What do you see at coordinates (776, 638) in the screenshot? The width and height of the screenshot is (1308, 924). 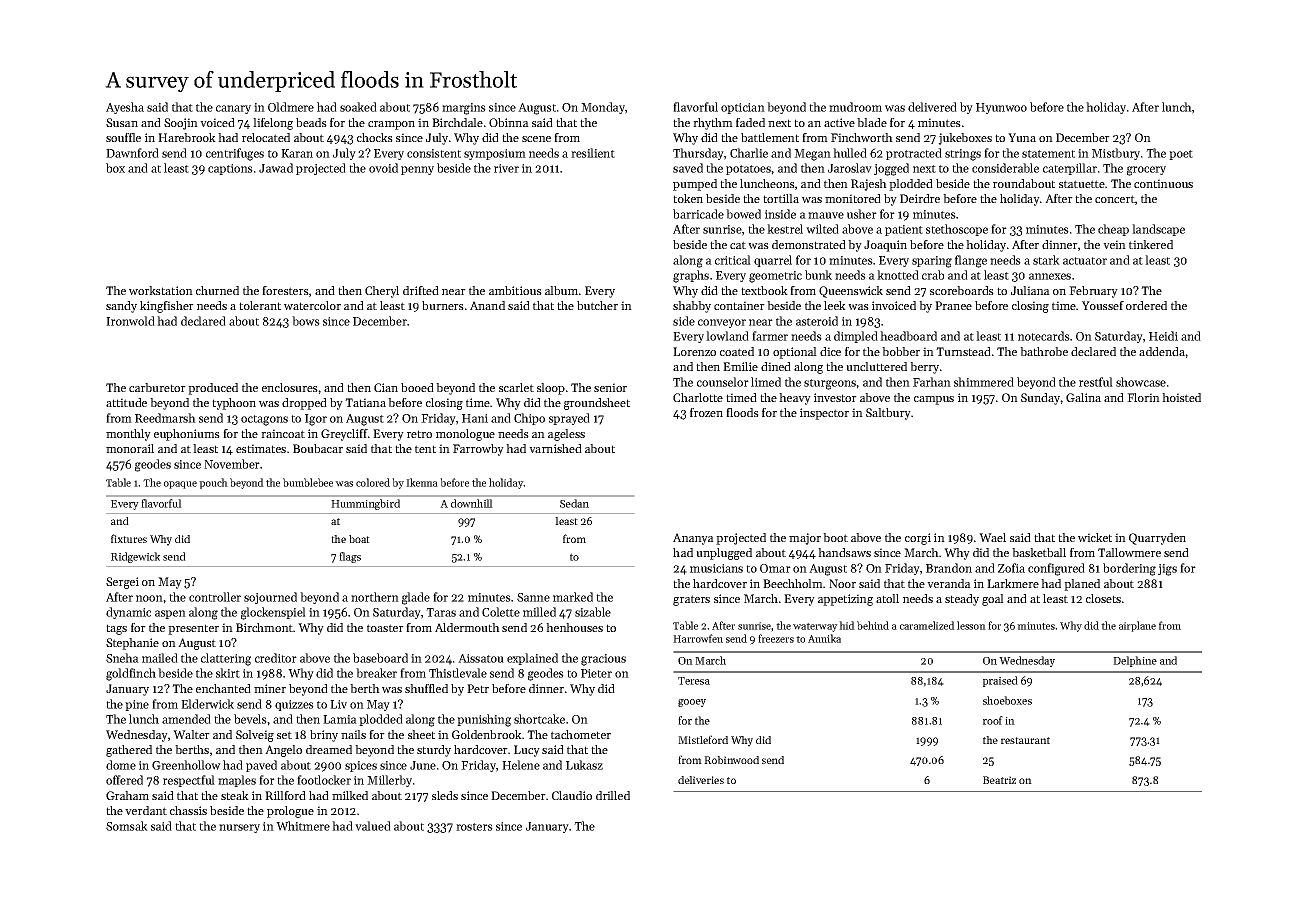 I see `freezers` at bounding box center [776, 638].
